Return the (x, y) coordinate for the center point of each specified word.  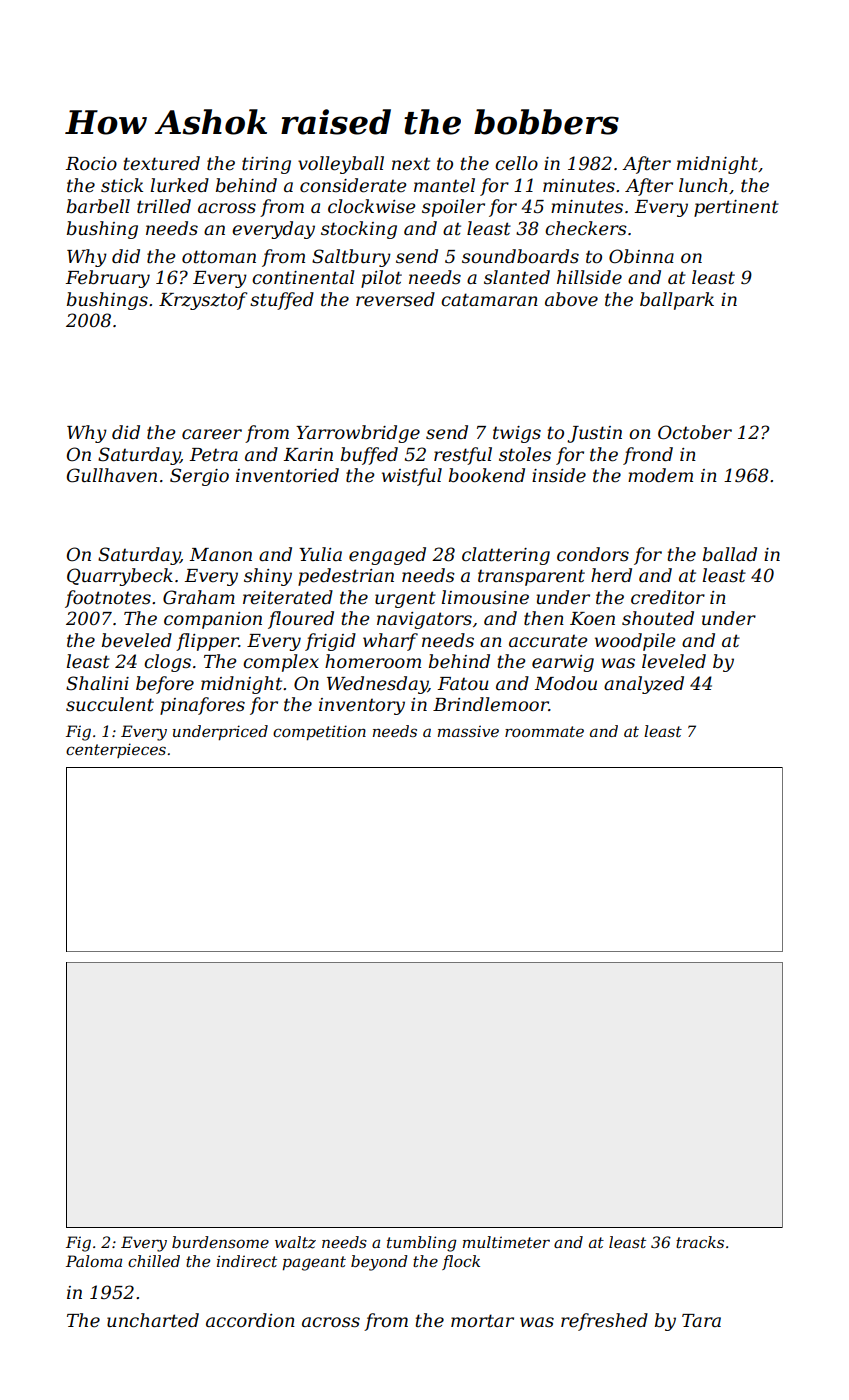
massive (468, 731)
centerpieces (116, 750)
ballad (730, 554)
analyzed (644, 685)
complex (281, 663)
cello (516, 163)
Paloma (94, 1261)
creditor (668, 597)
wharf (390, 642)
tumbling (421, 1244)
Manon (220, 555)
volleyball (341, 165)
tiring (266, 165)
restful (463, 456)
